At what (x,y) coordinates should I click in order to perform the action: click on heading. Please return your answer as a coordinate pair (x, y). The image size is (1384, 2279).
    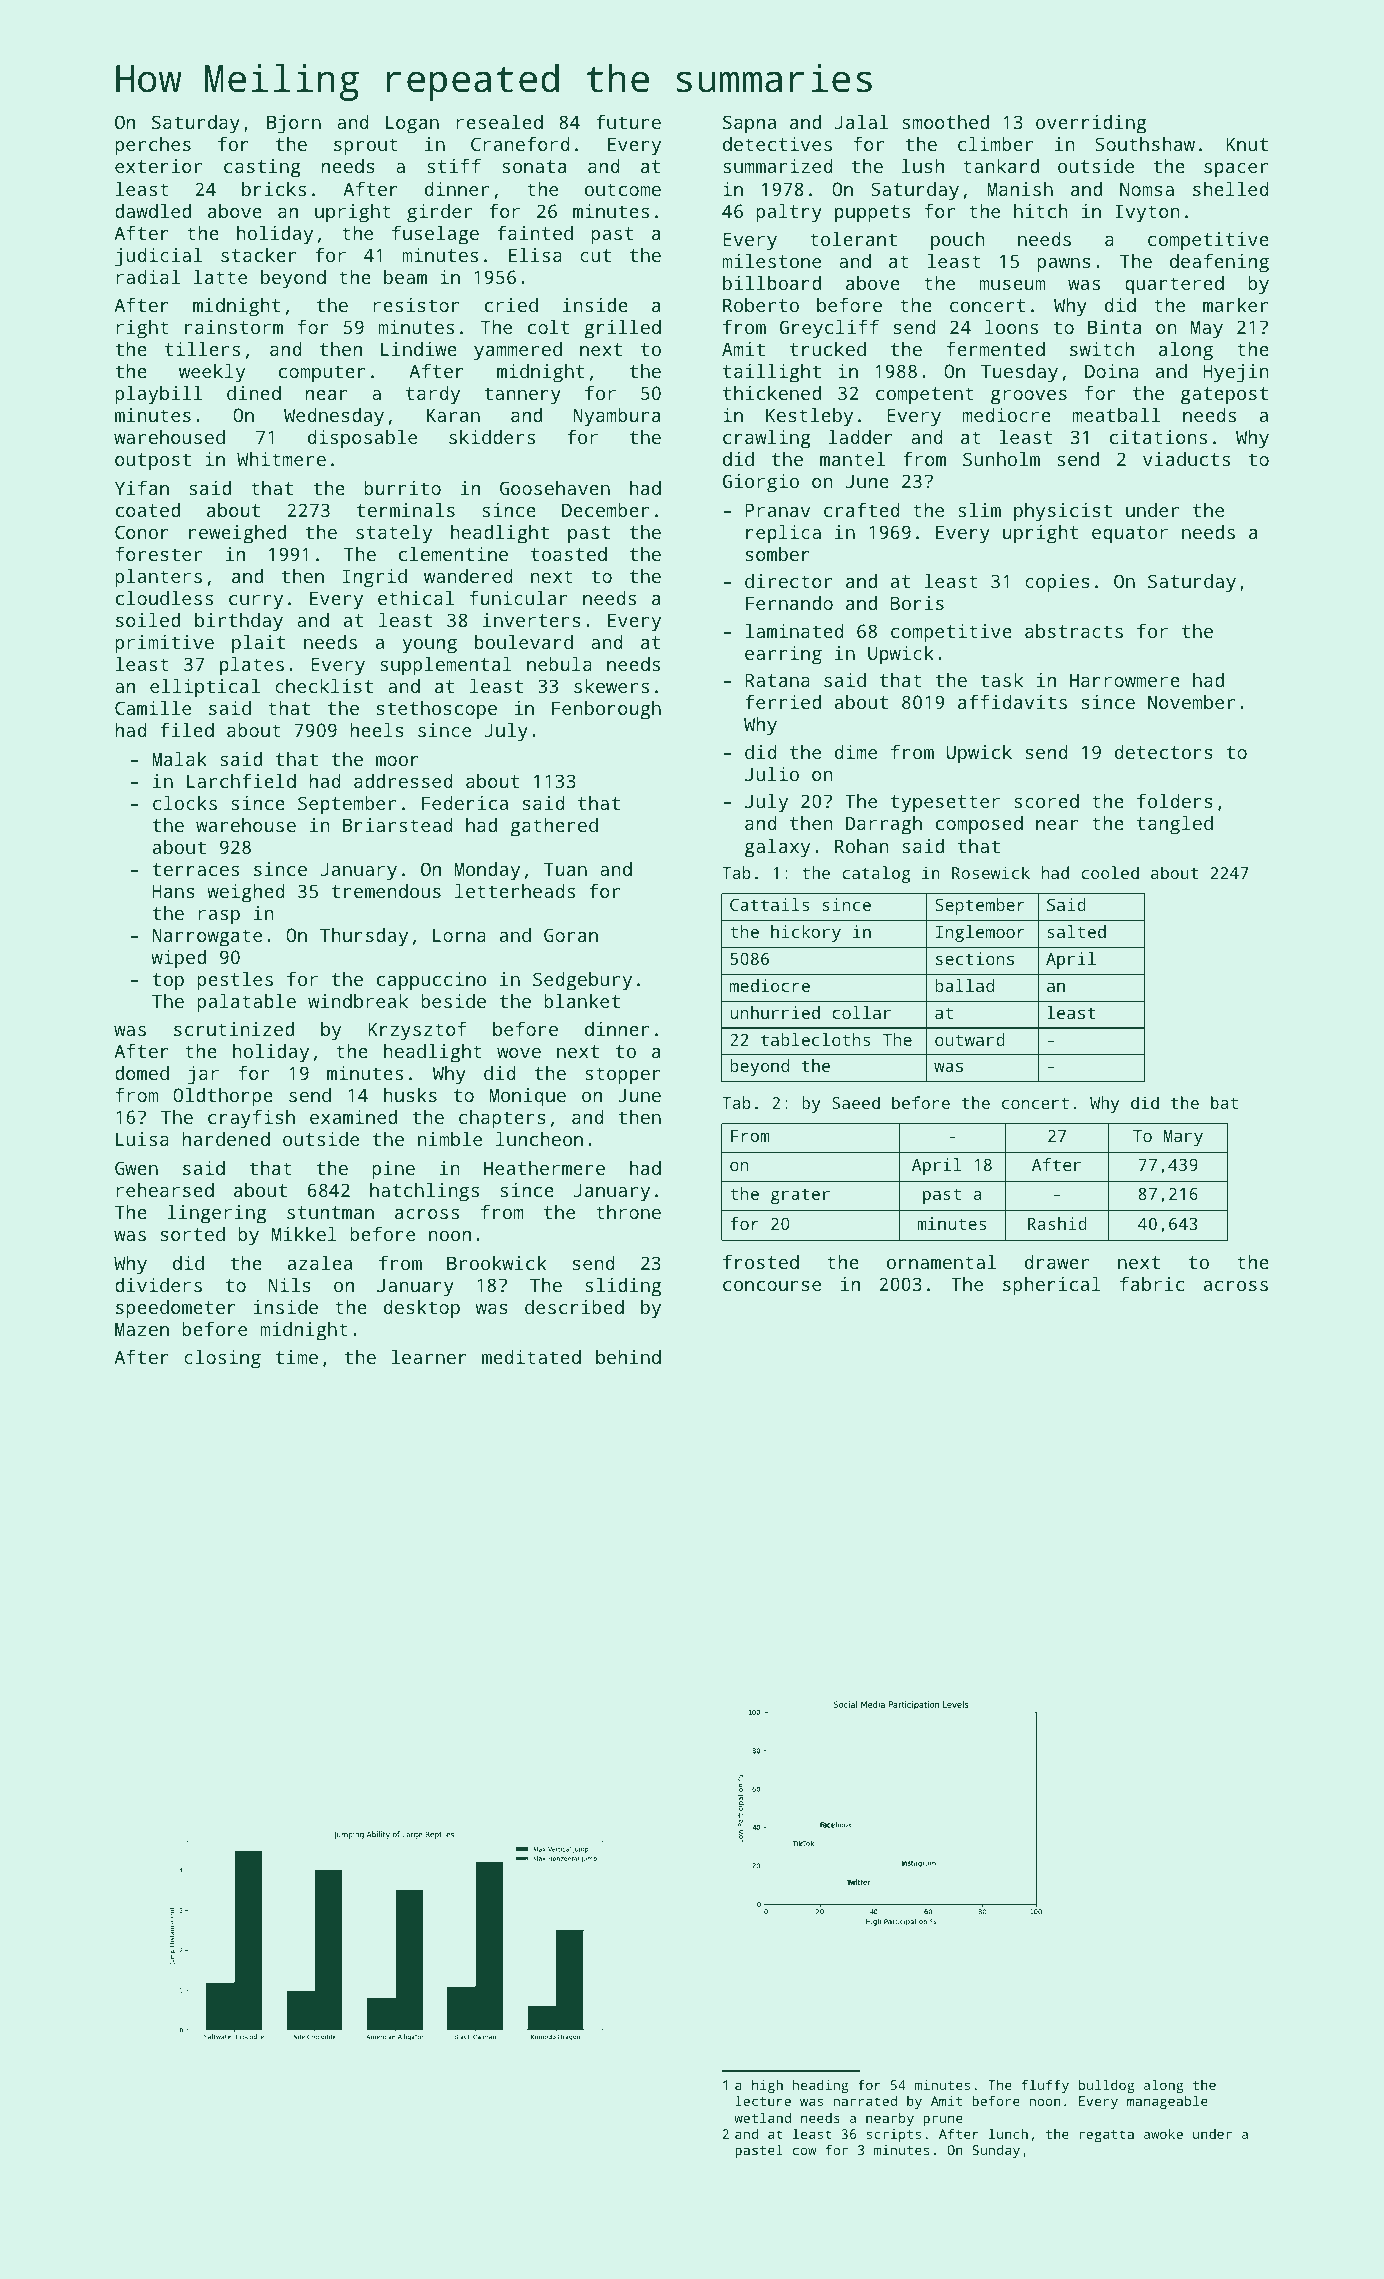
    Looking at the image, I should click on (820, 2086).
